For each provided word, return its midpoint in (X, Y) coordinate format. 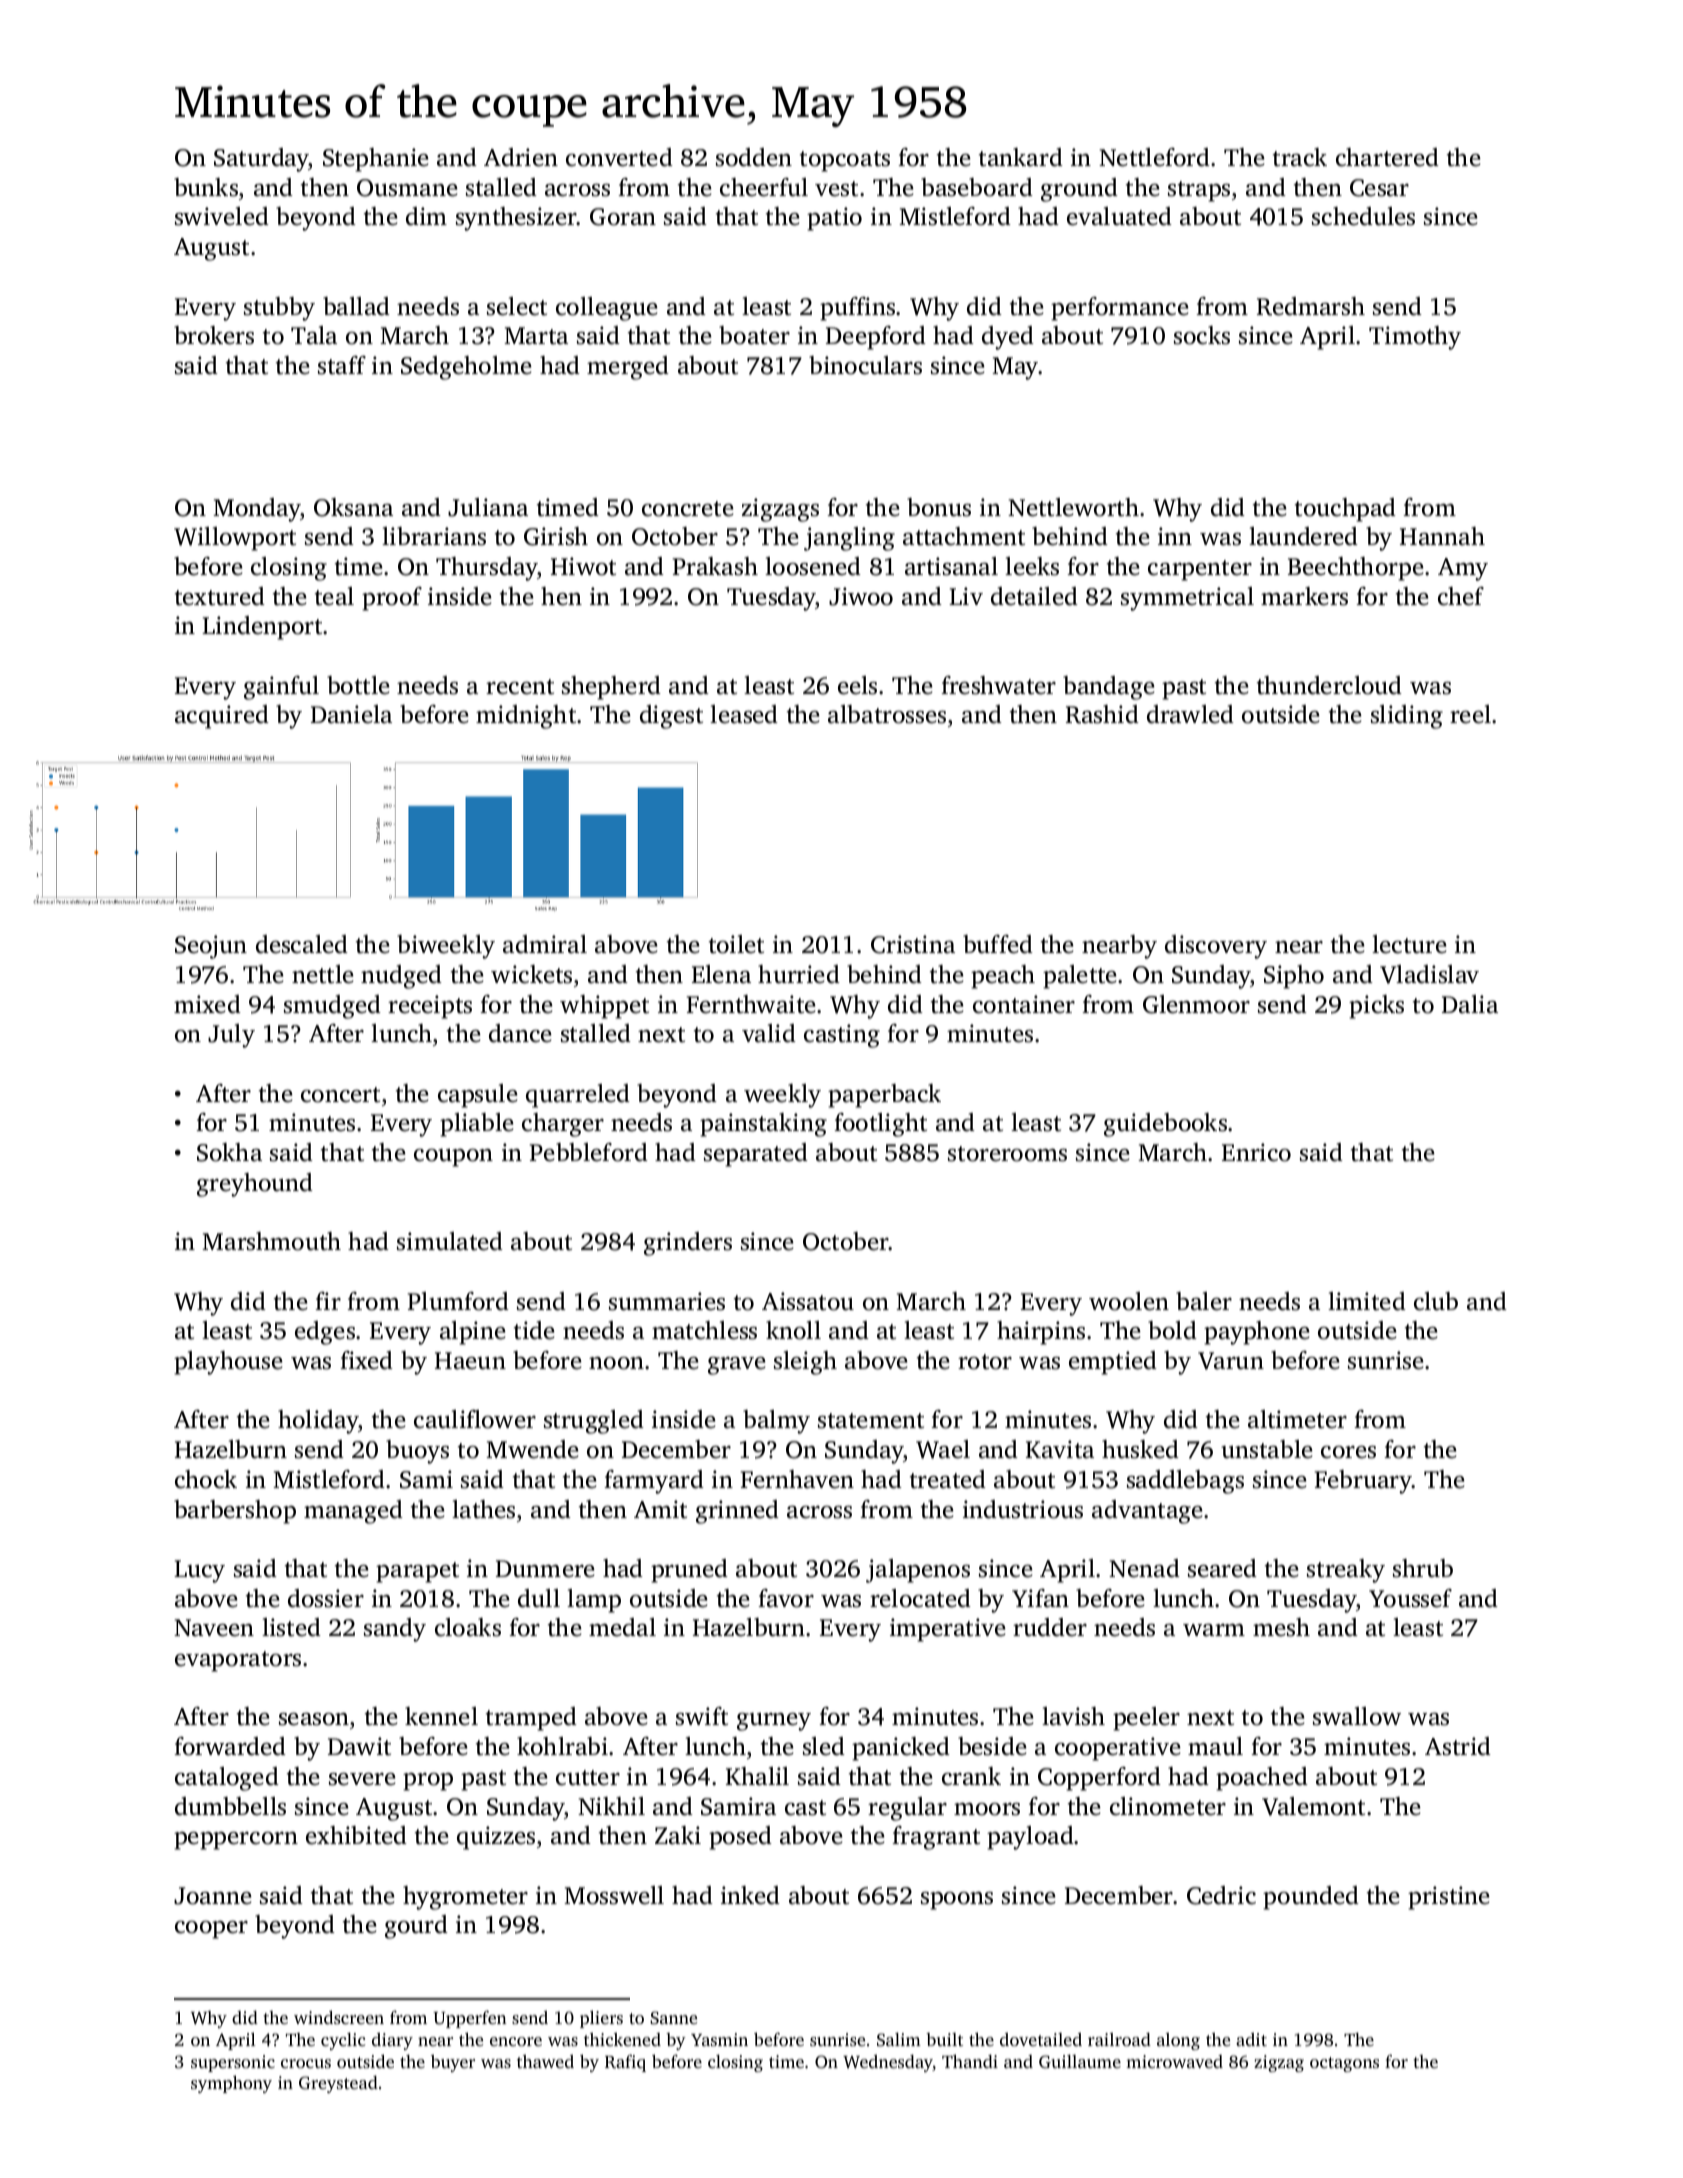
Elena (721, 974)
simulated (450, 1241)
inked (750, 1895)
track (1300, 157)
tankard (1021, 157)
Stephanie (376, 160)
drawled (1190, 714)
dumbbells (230, 1806)
